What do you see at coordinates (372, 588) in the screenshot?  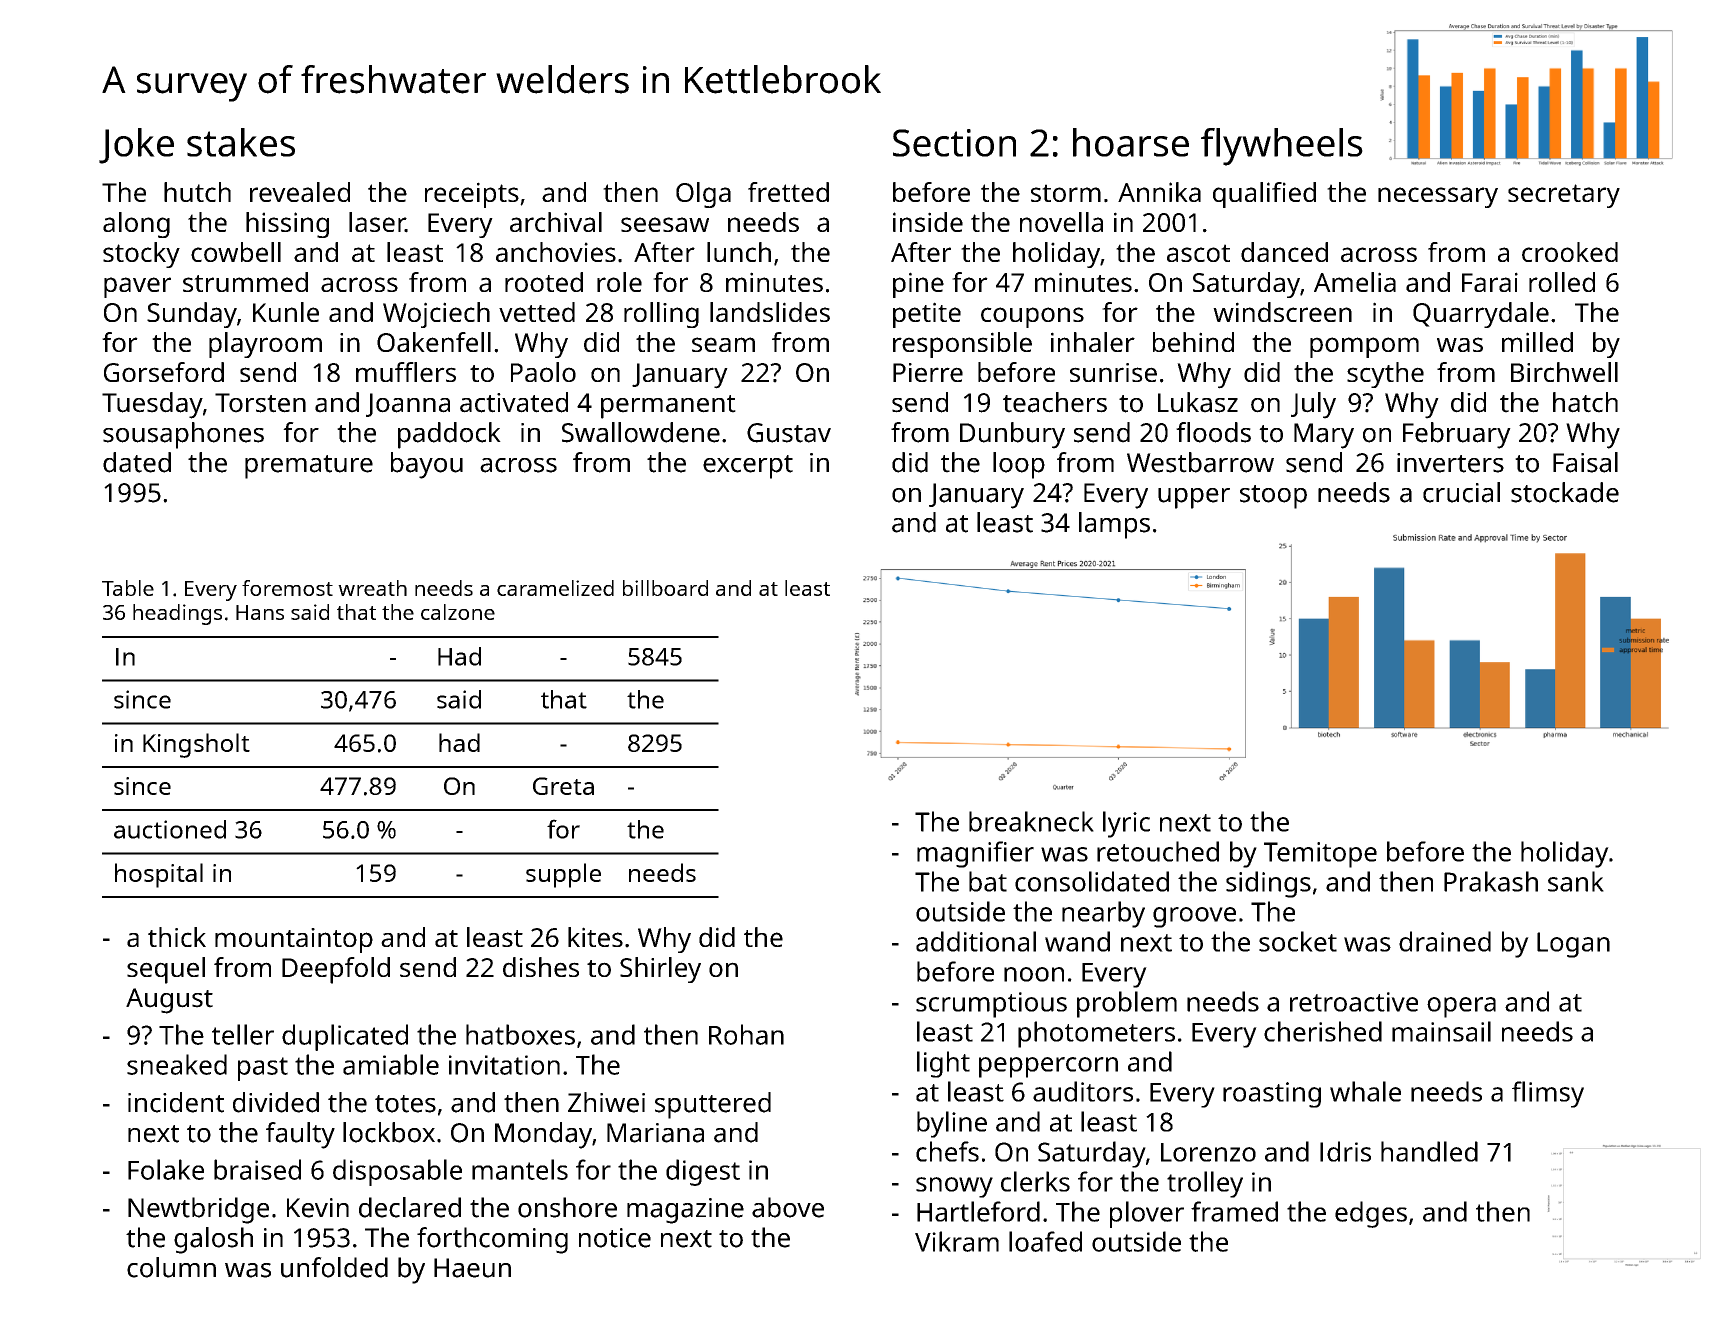 I see `wreath` at bounding box center [372, 588].
